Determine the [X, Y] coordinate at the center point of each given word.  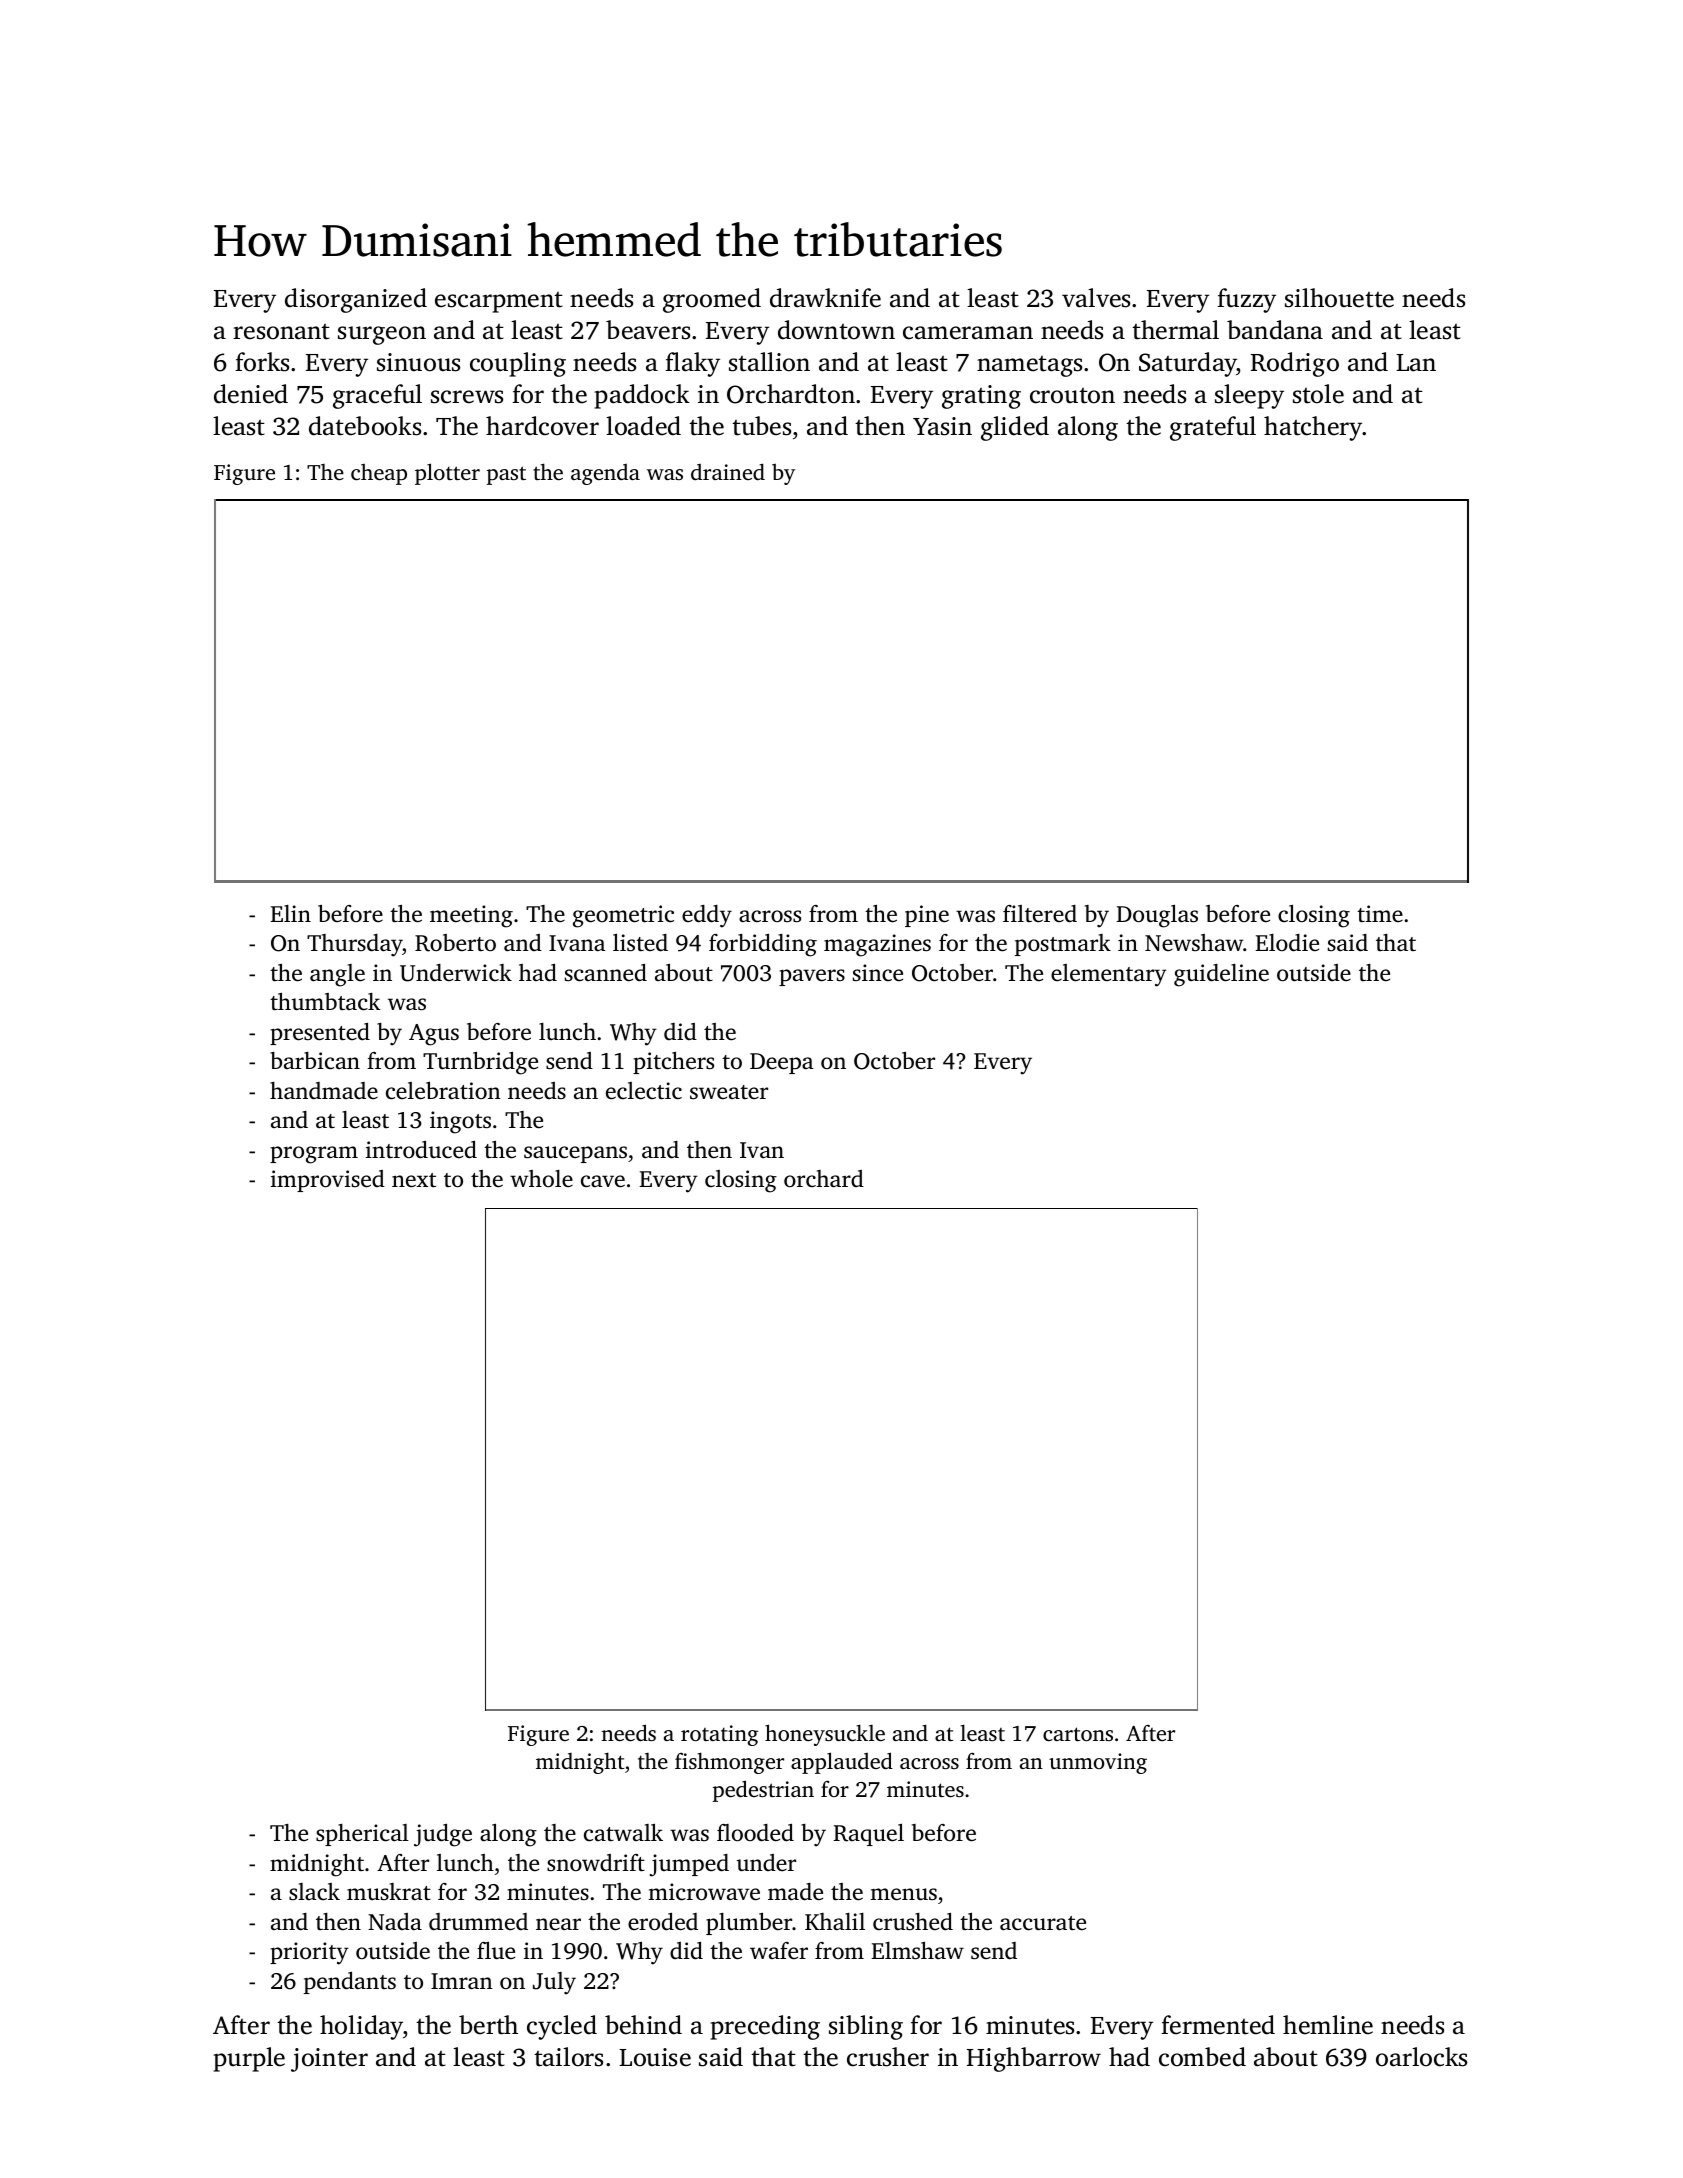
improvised [328, 1181]
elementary [1109, 975]
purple [249, 2059]
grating [981, 397]
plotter [447, 474]
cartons [1078, 1734]
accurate [1043, 1923]
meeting [471, 916]
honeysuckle [825, 1735]
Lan [1416, 363]
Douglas [1157, 916]
